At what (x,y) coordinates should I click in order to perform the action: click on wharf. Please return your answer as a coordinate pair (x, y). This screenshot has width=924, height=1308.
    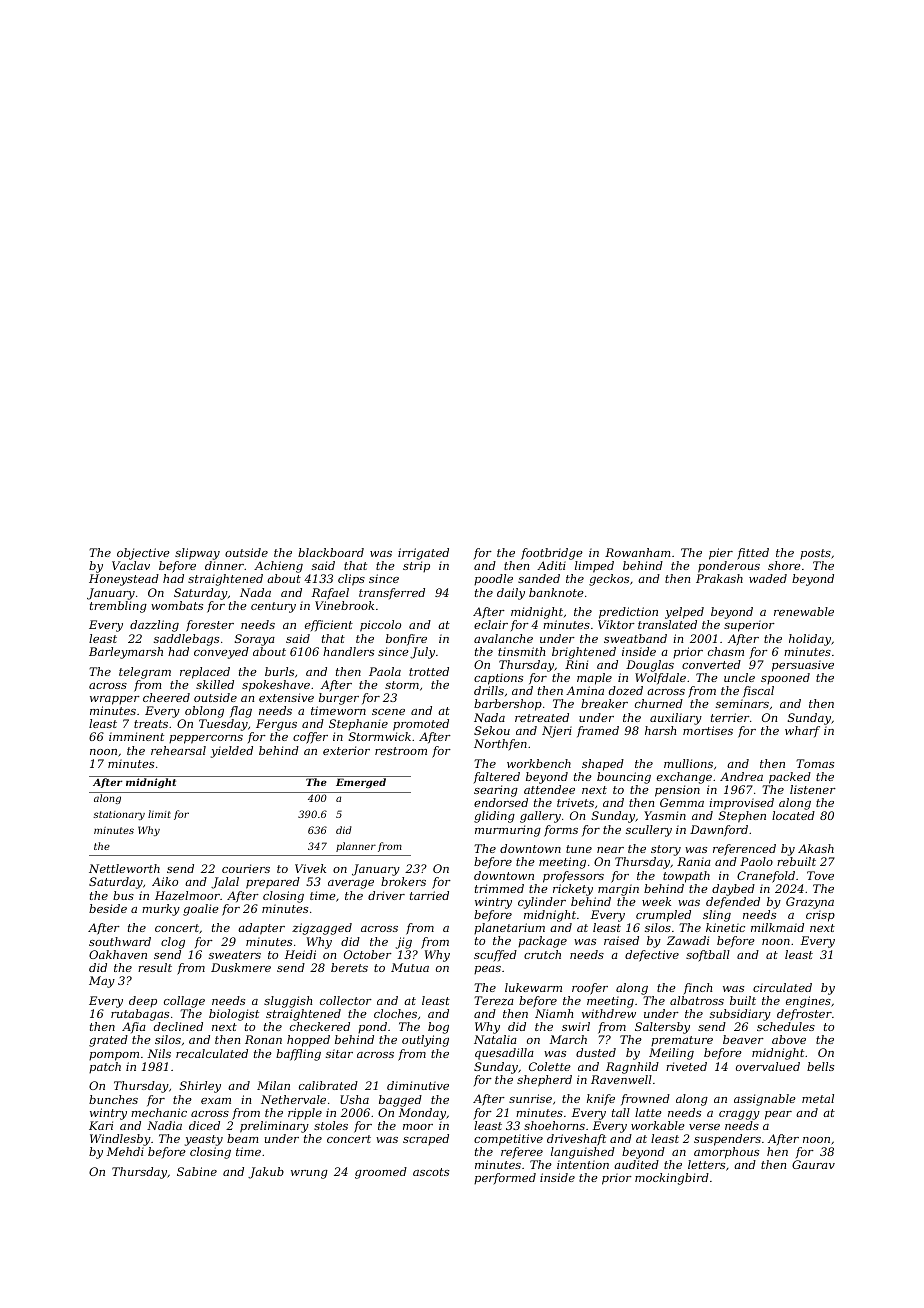
    Looking at the image, I should click on (802, 731).
